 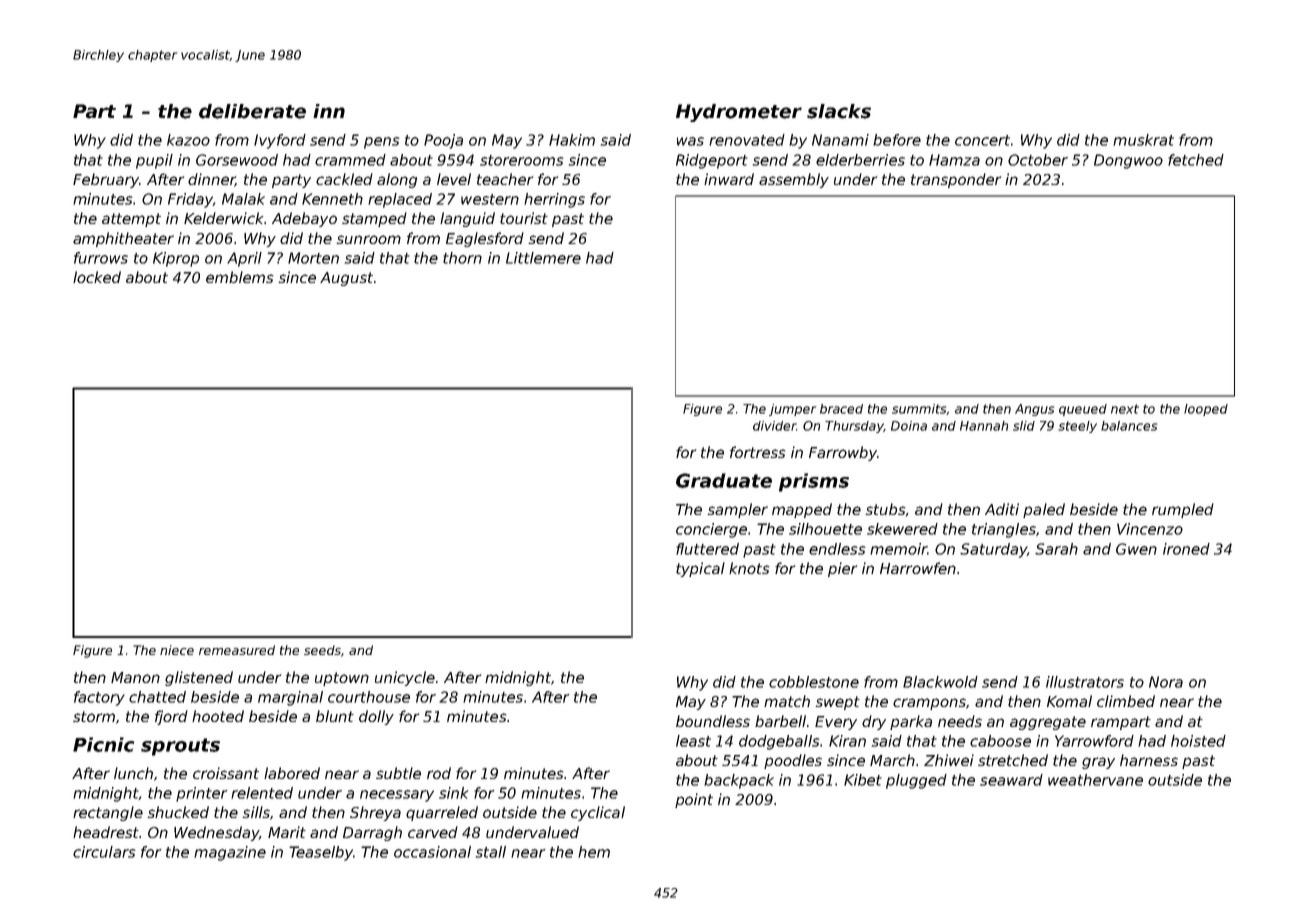 What do you see at coordinates (491, 852) in the screenshot?
I see `stall` at bounding box center [491, 852].
